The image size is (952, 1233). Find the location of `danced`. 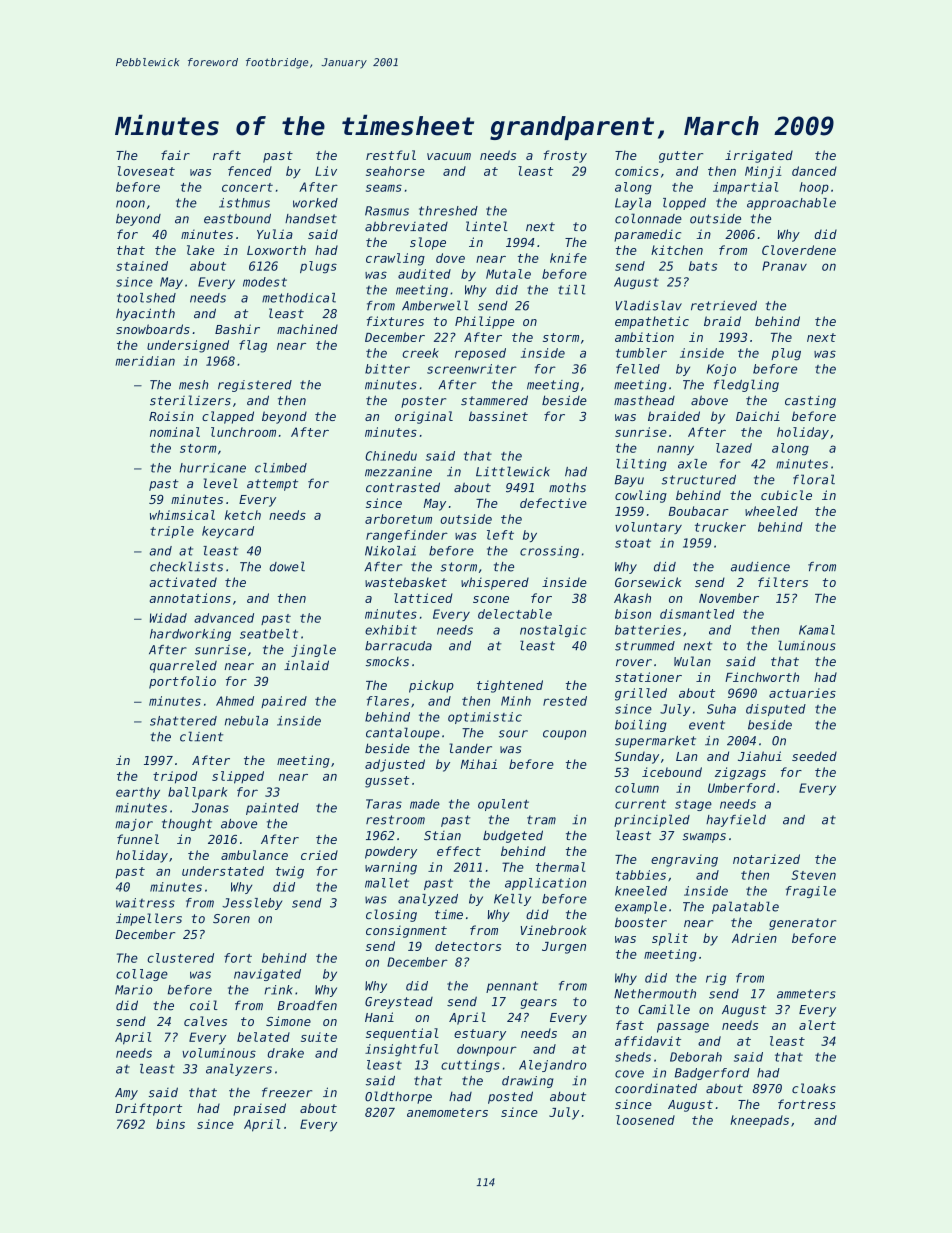

danced is located at coordinates (814, 171).
